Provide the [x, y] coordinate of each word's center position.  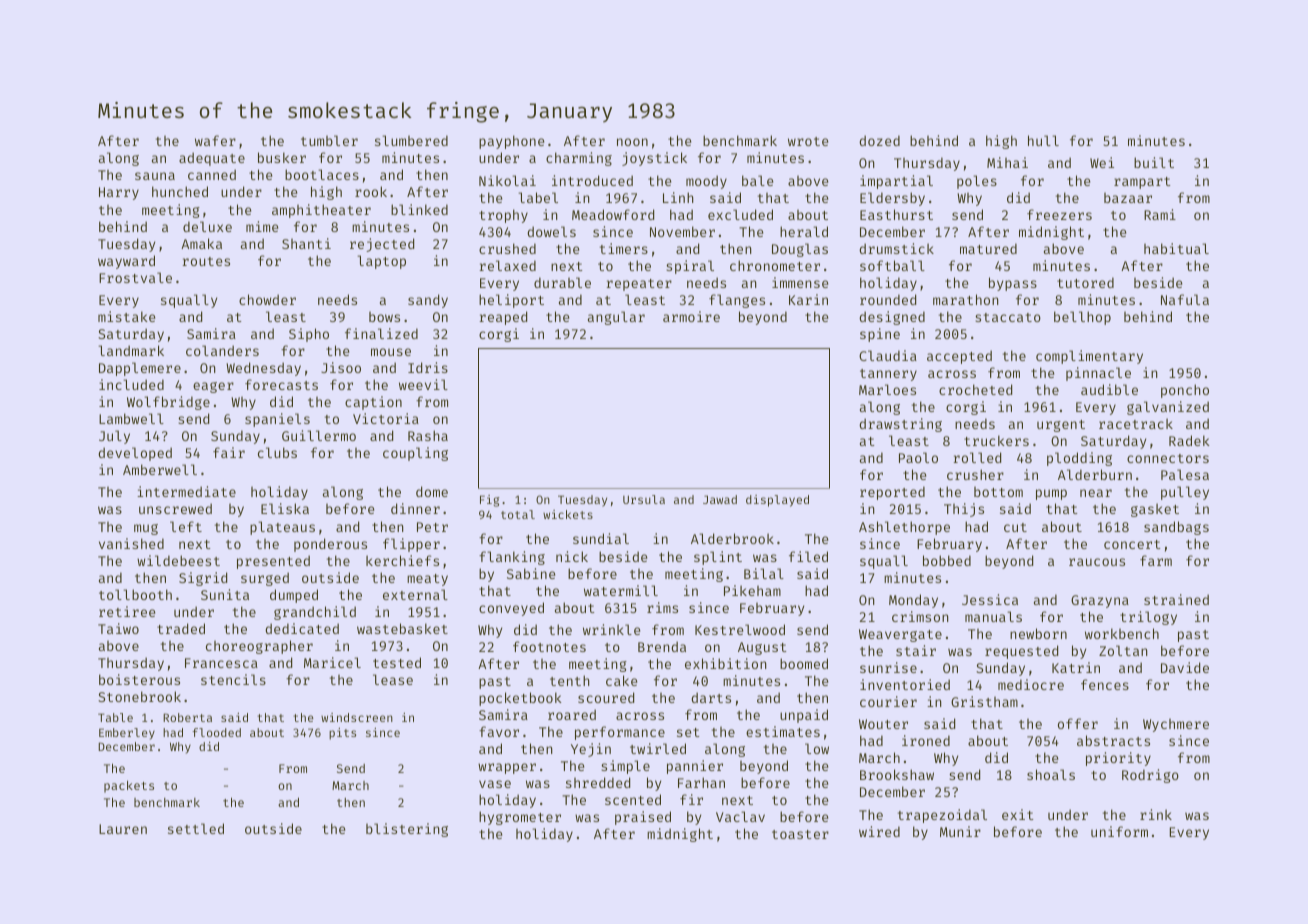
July [114, 437]
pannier [695, 767]
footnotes [549, 646]
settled [196, 828]
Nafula [1185, 299]
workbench [1122, 633]
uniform [1119, 831]
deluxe [207, 226]
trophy [503, 216]
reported [892, 493]
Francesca [221, 663]
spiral [690, 267]
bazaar [1128, 197]
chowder [267, 299]
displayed [777, 501]
